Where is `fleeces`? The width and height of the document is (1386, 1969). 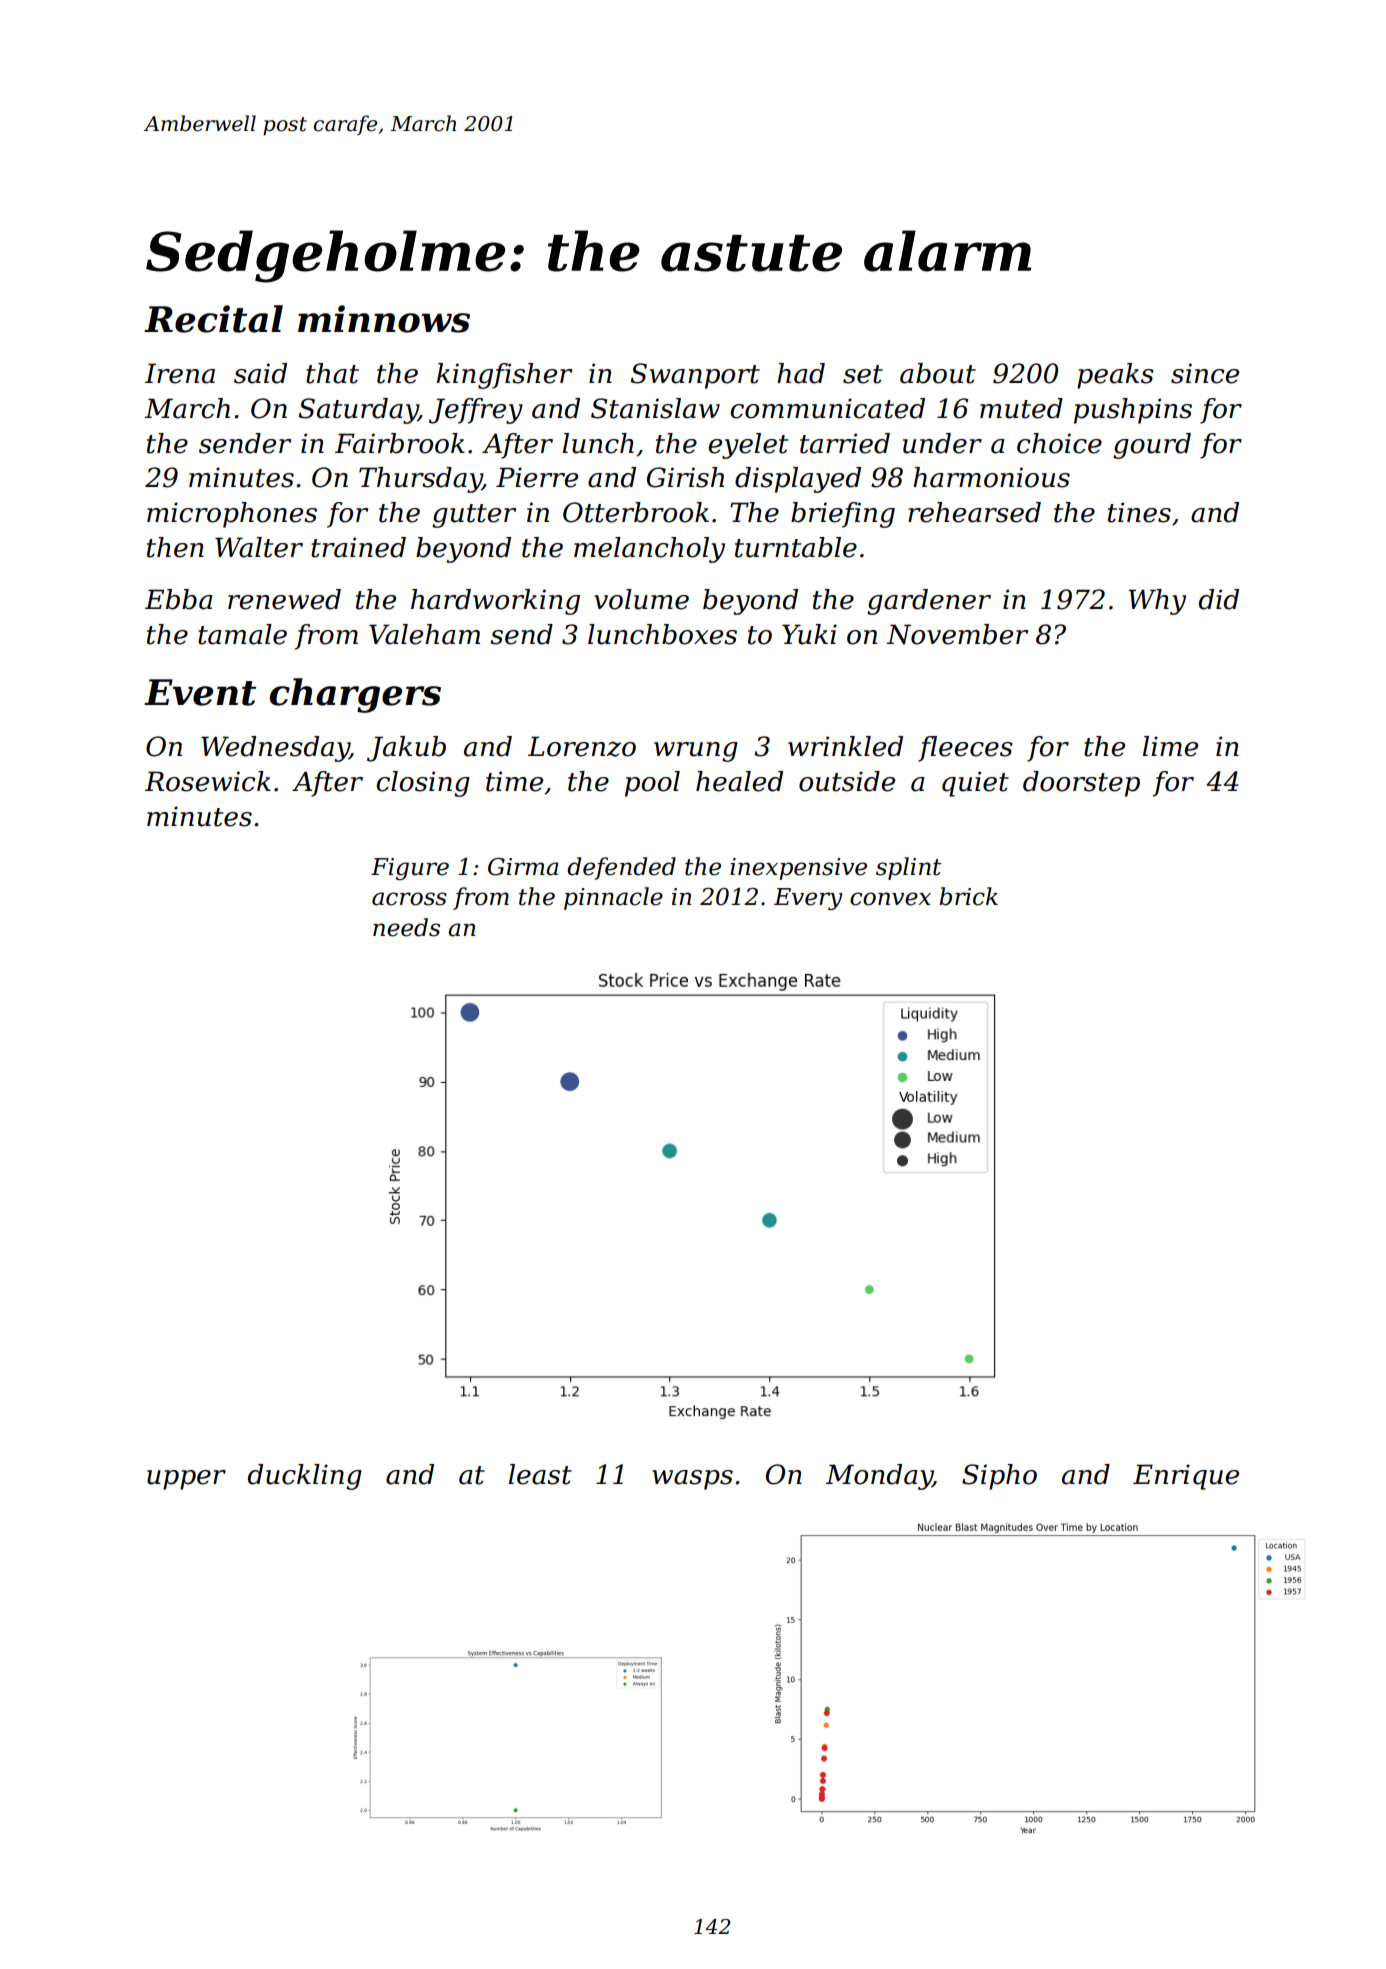
fleeces is located at coordinates (965, 749).
